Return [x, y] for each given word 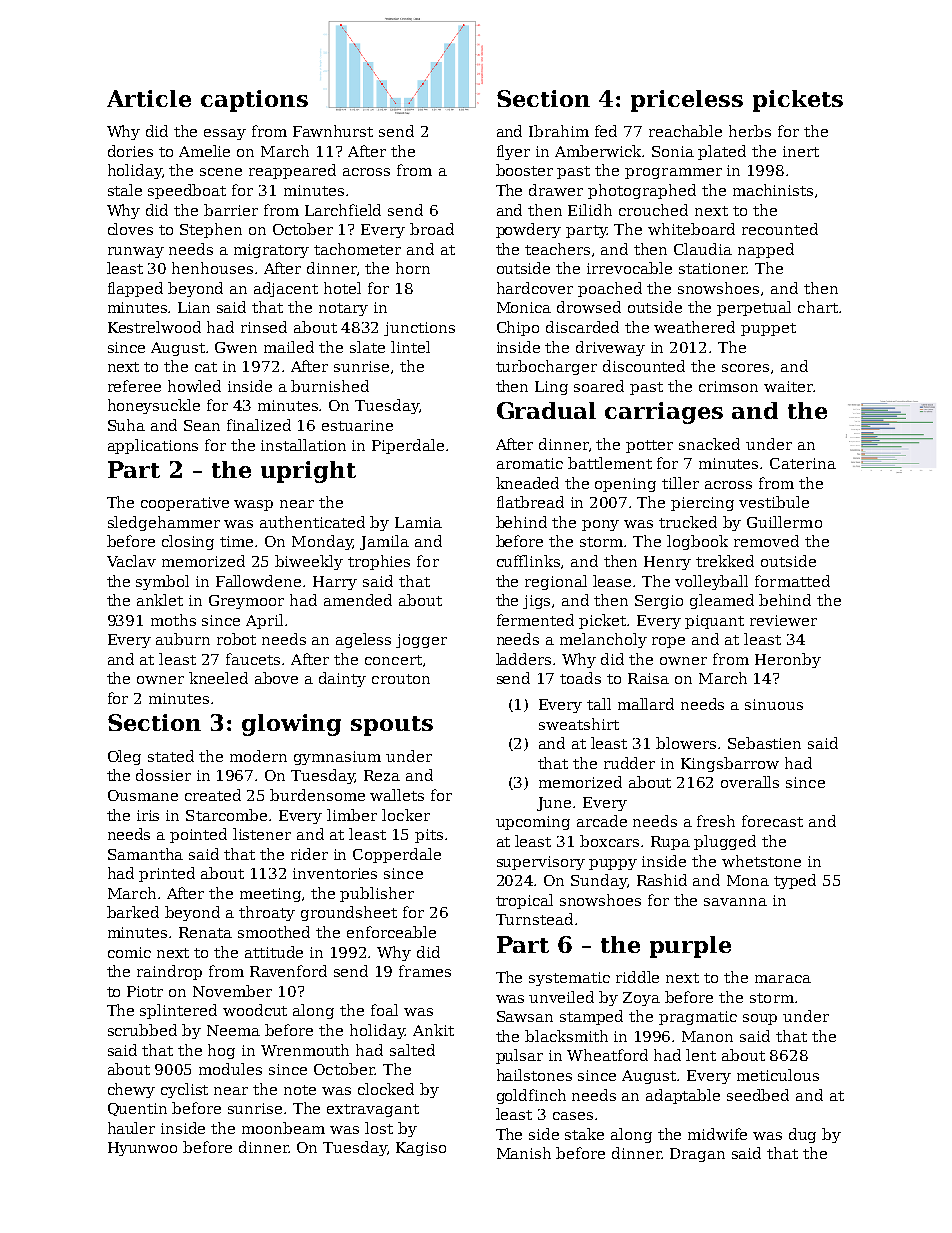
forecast [772, 821]
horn [413, 268]
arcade [602, 821]
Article [149, 98]
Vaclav [131, 561]
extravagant [373, 1110]
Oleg [124, 757]
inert [801, 151]
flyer [513, 152]
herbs [750, 131]
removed [766, 541]
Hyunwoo [142, 1149]
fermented [535, 620]
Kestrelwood [154, 327]
